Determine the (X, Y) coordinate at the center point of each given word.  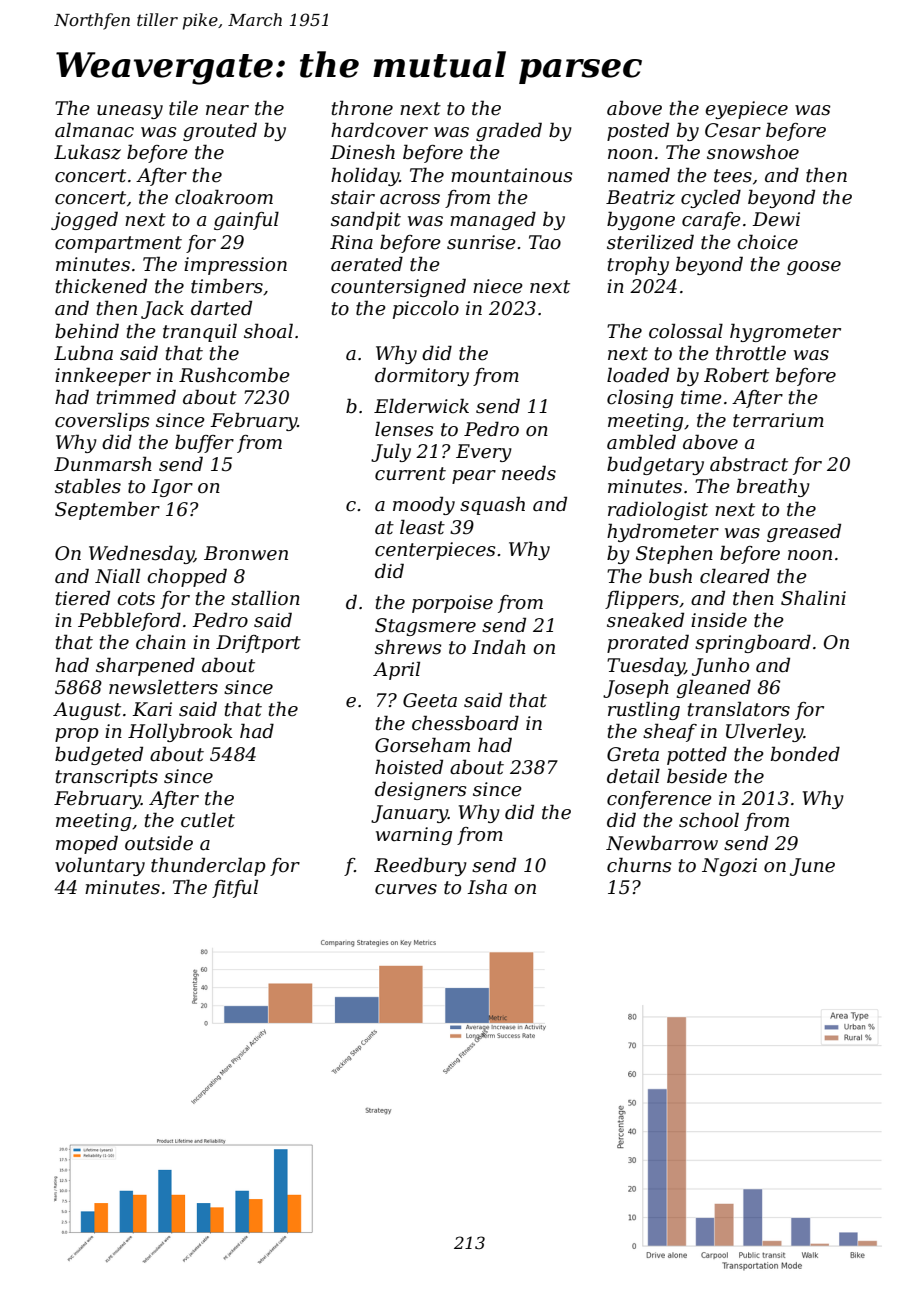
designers (421, 790)
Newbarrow (662, 843)
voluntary (100, 866)
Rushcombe (234, 375)
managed (493, 220)
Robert (736, 375)
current (410, 474)
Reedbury (420, 866)
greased (804, 532)
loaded (638, 375)
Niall (117, 576)
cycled (711, 198)
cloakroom (224, 197)
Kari (152, 709)
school (709, 820)
